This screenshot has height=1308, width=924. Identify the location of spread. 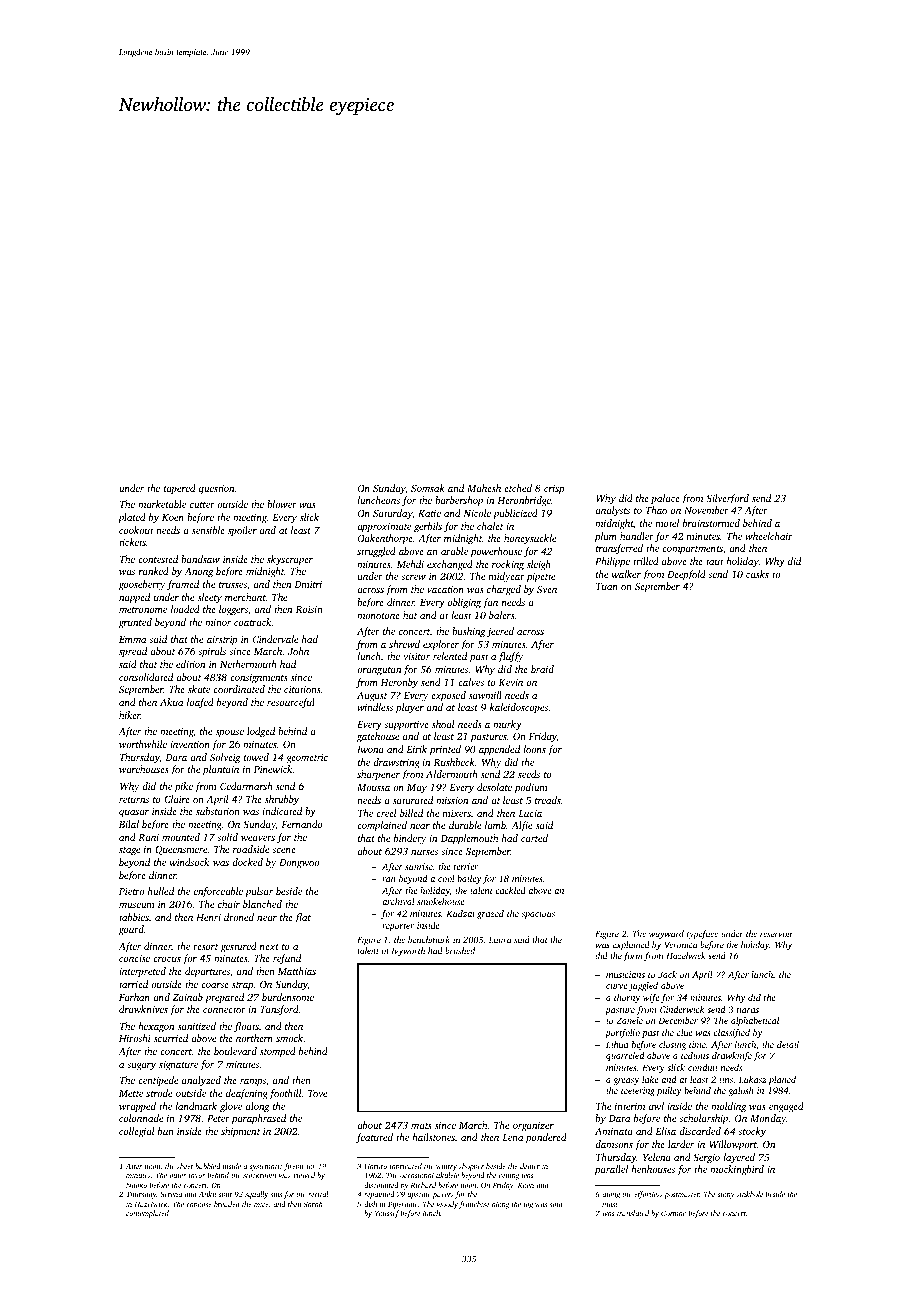
(133, 652).
